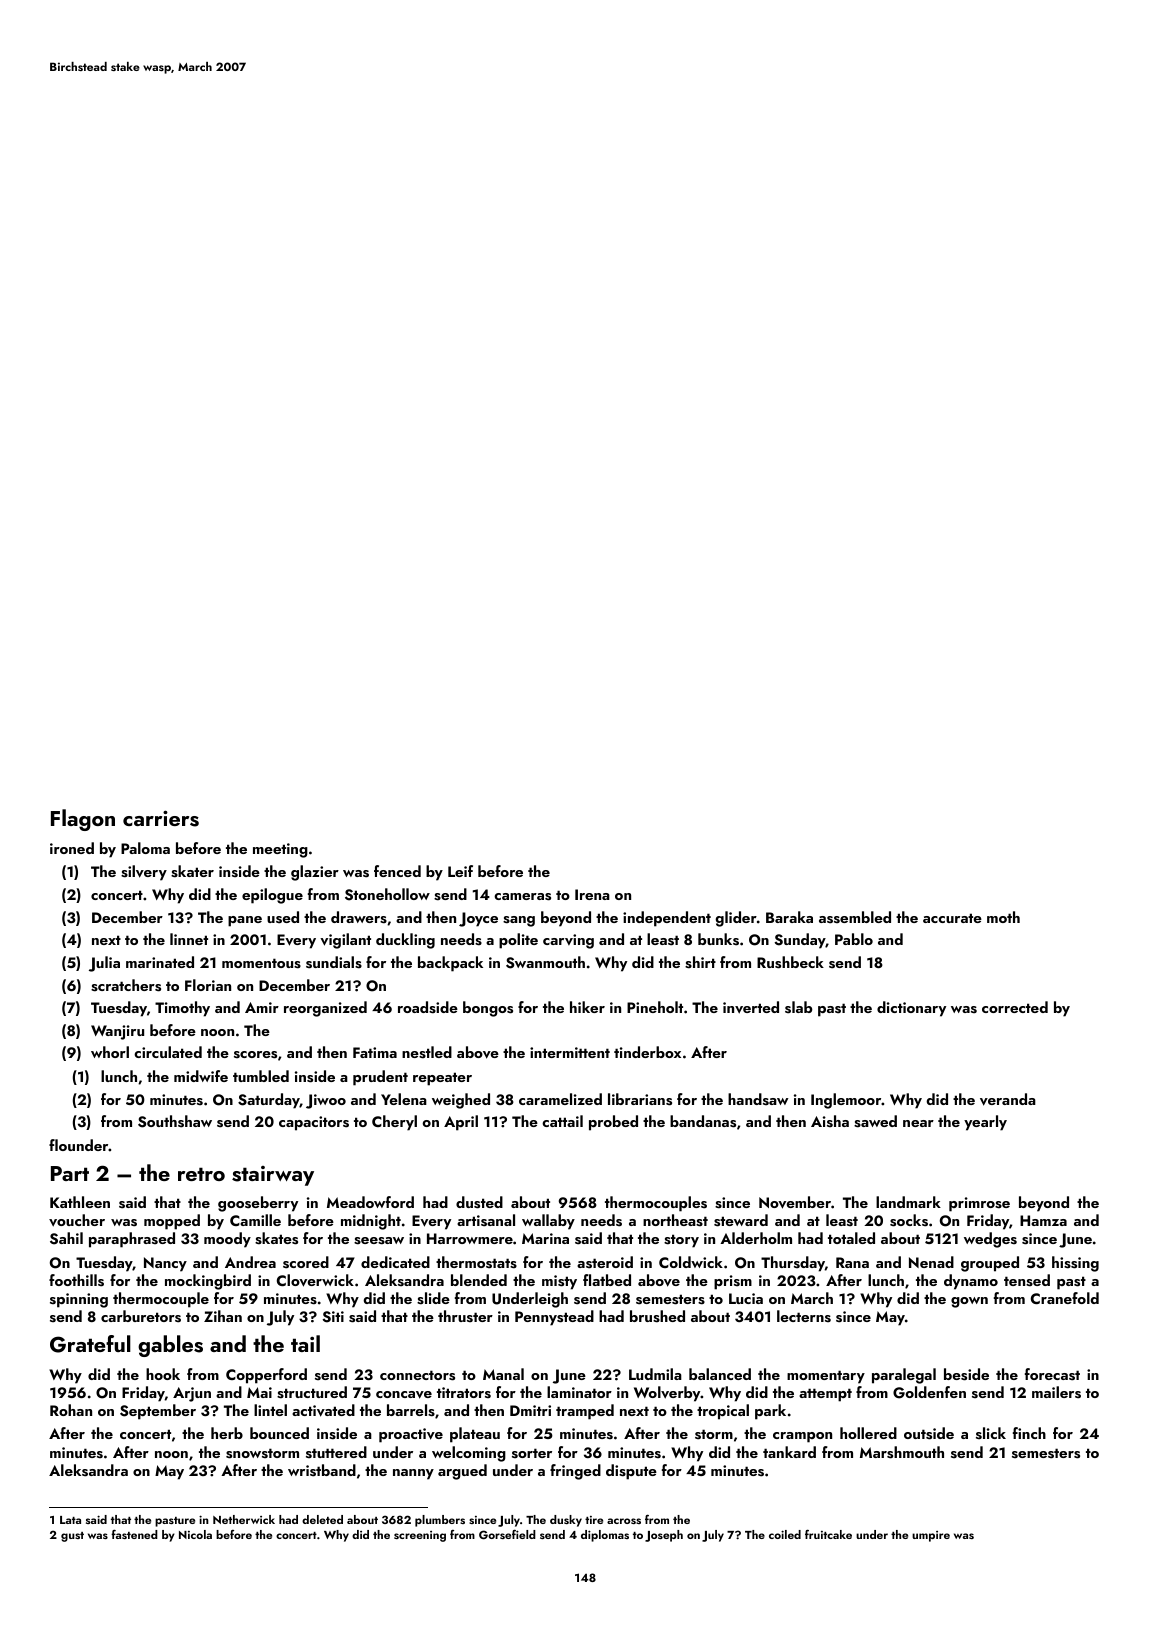 The height and width of the screenshot is (1625, 1149). Describe the element at coordinates (80, 1202) in the screenshot. I see `Kathleen` at that location.
